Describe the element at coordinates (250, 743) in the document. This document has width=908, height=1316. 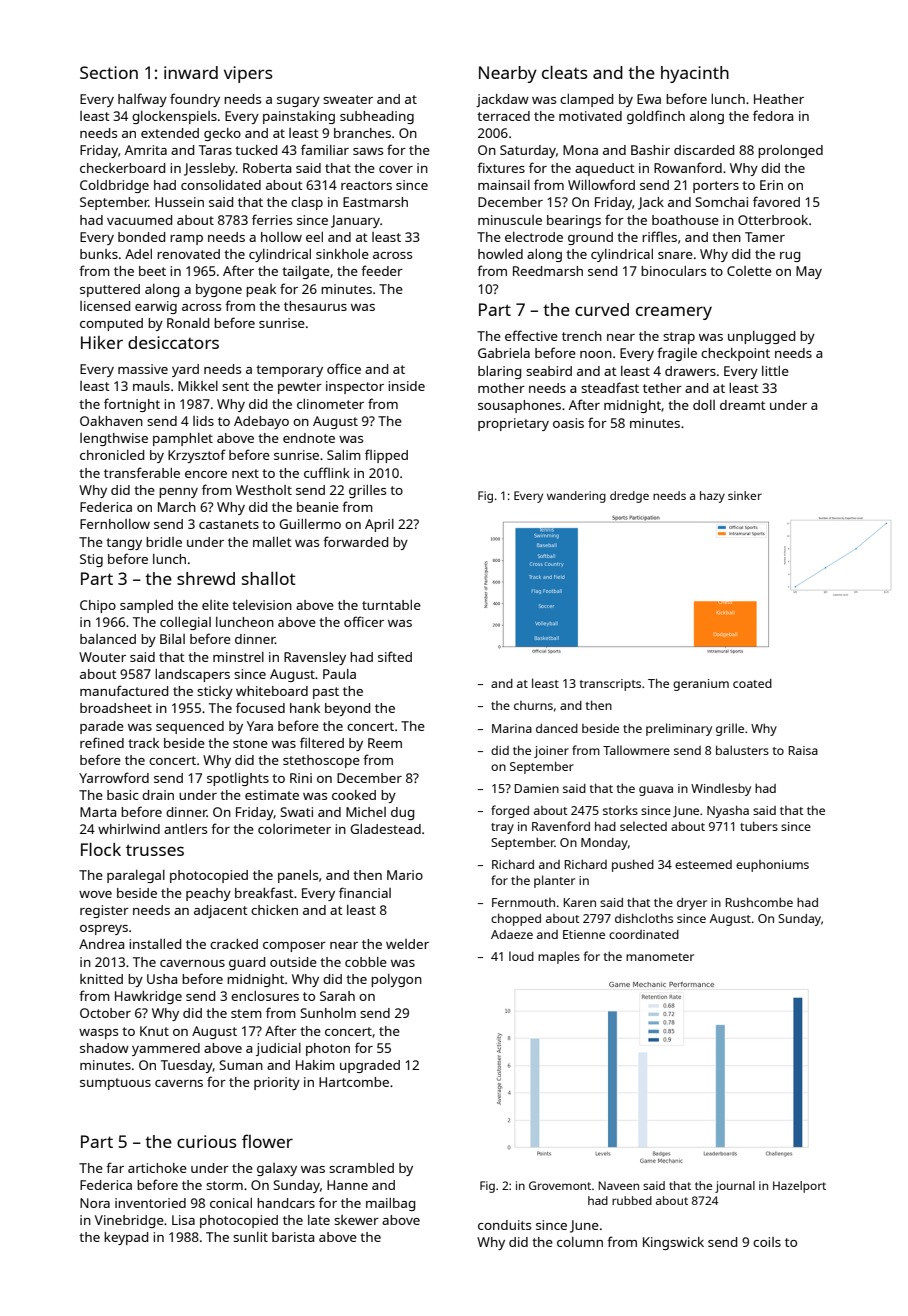
I see `stone` at that location.
